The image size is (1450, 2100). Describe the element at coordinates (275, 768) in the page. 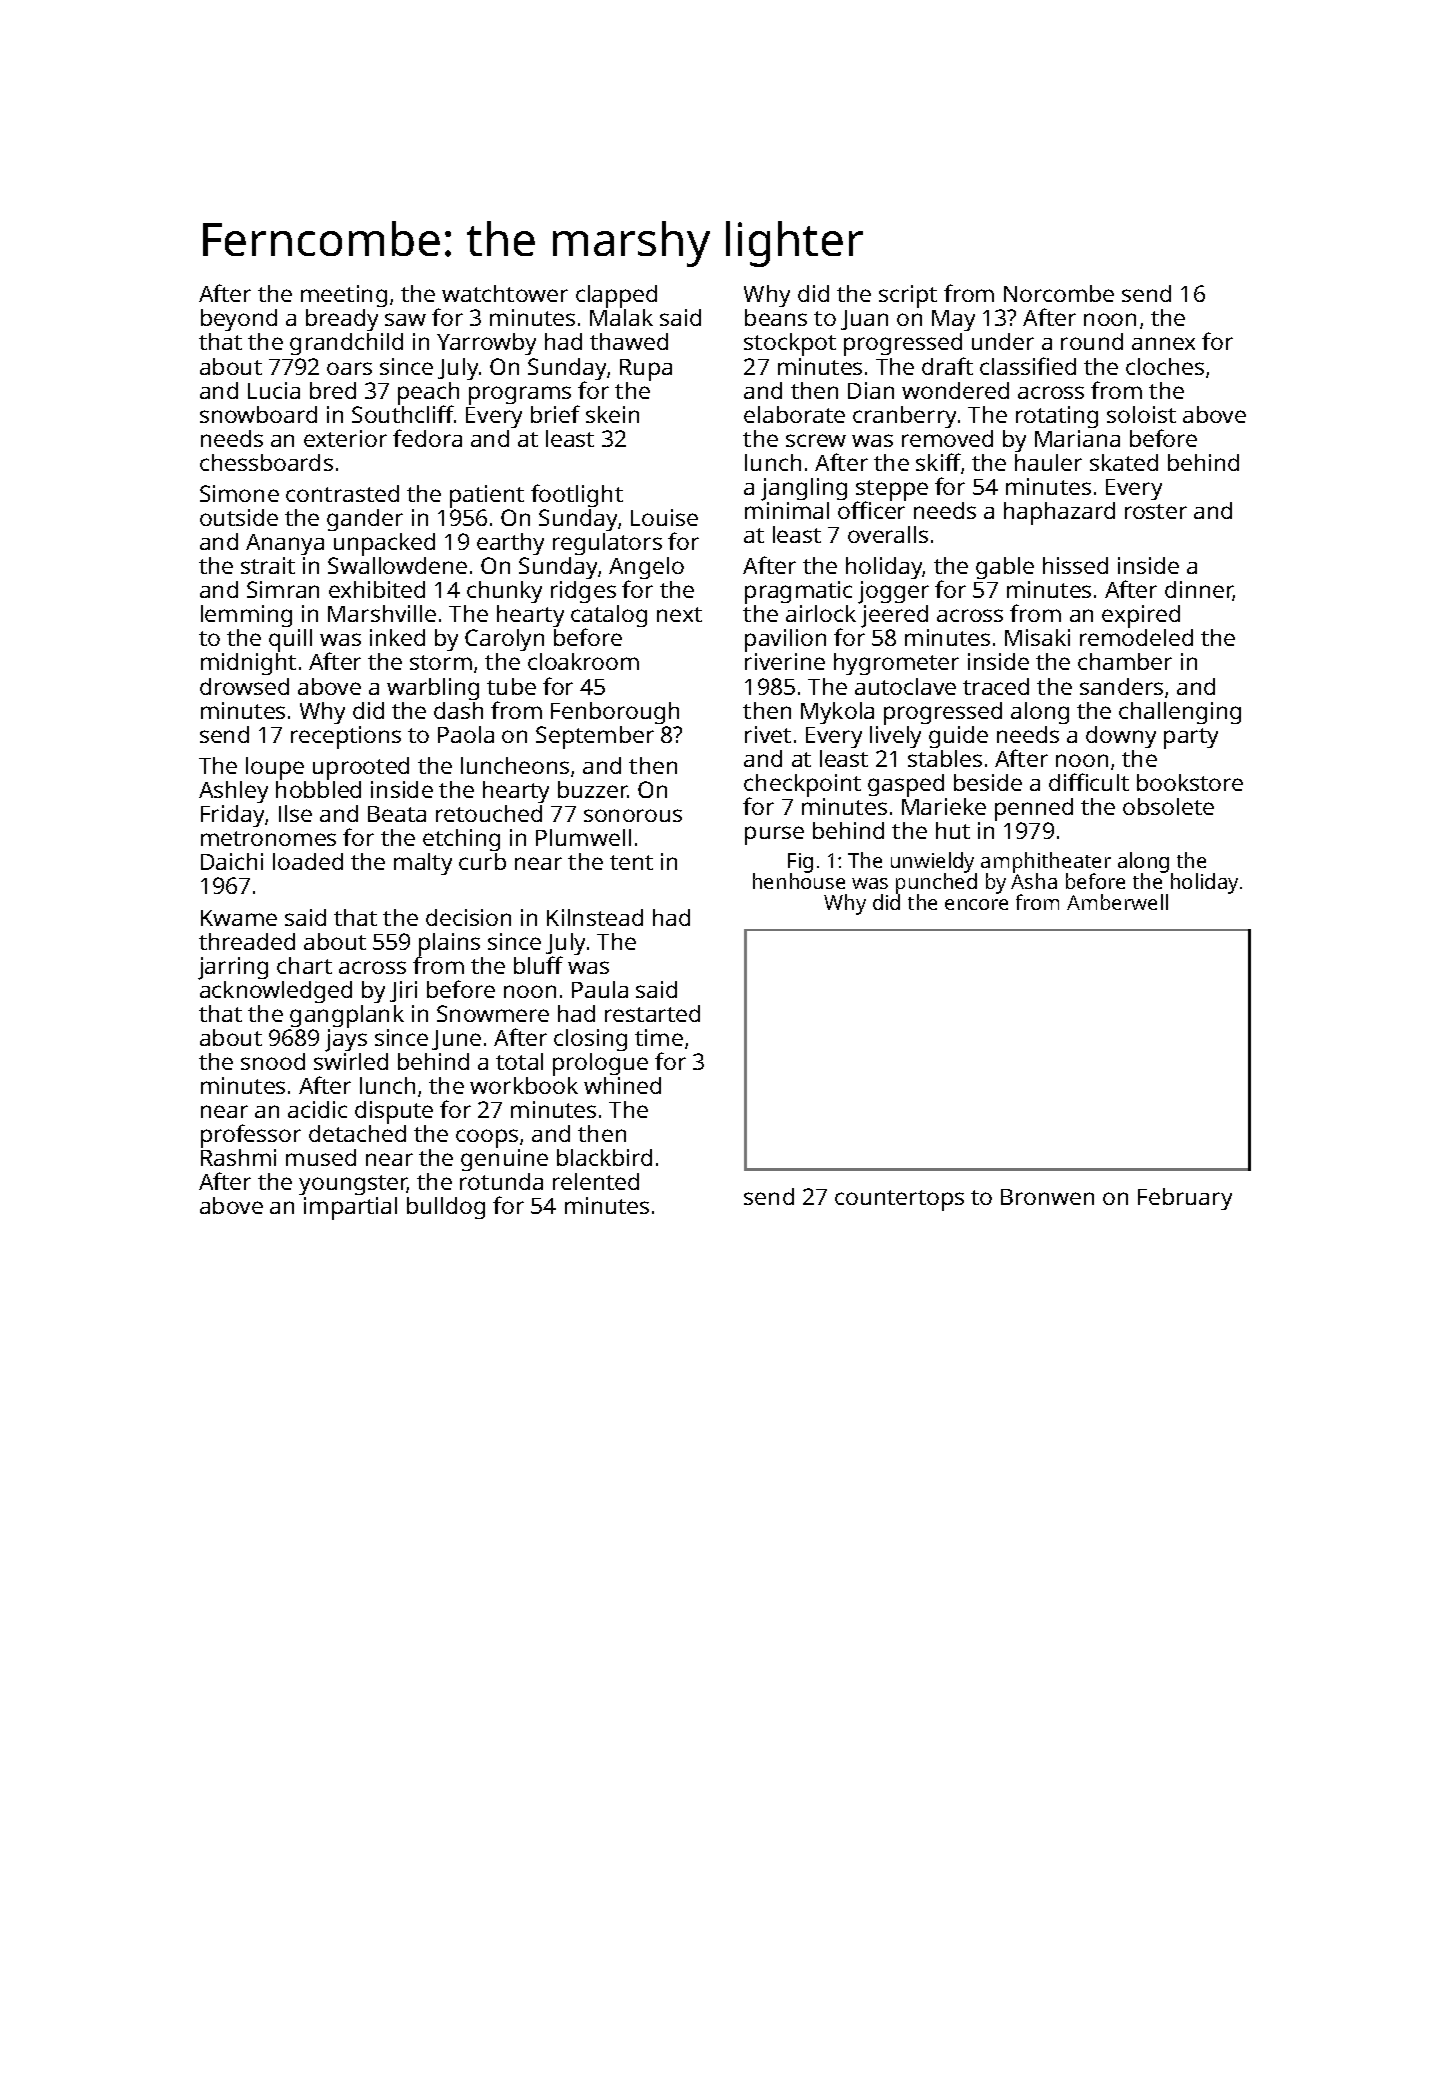

I see `loupe` at that location.
